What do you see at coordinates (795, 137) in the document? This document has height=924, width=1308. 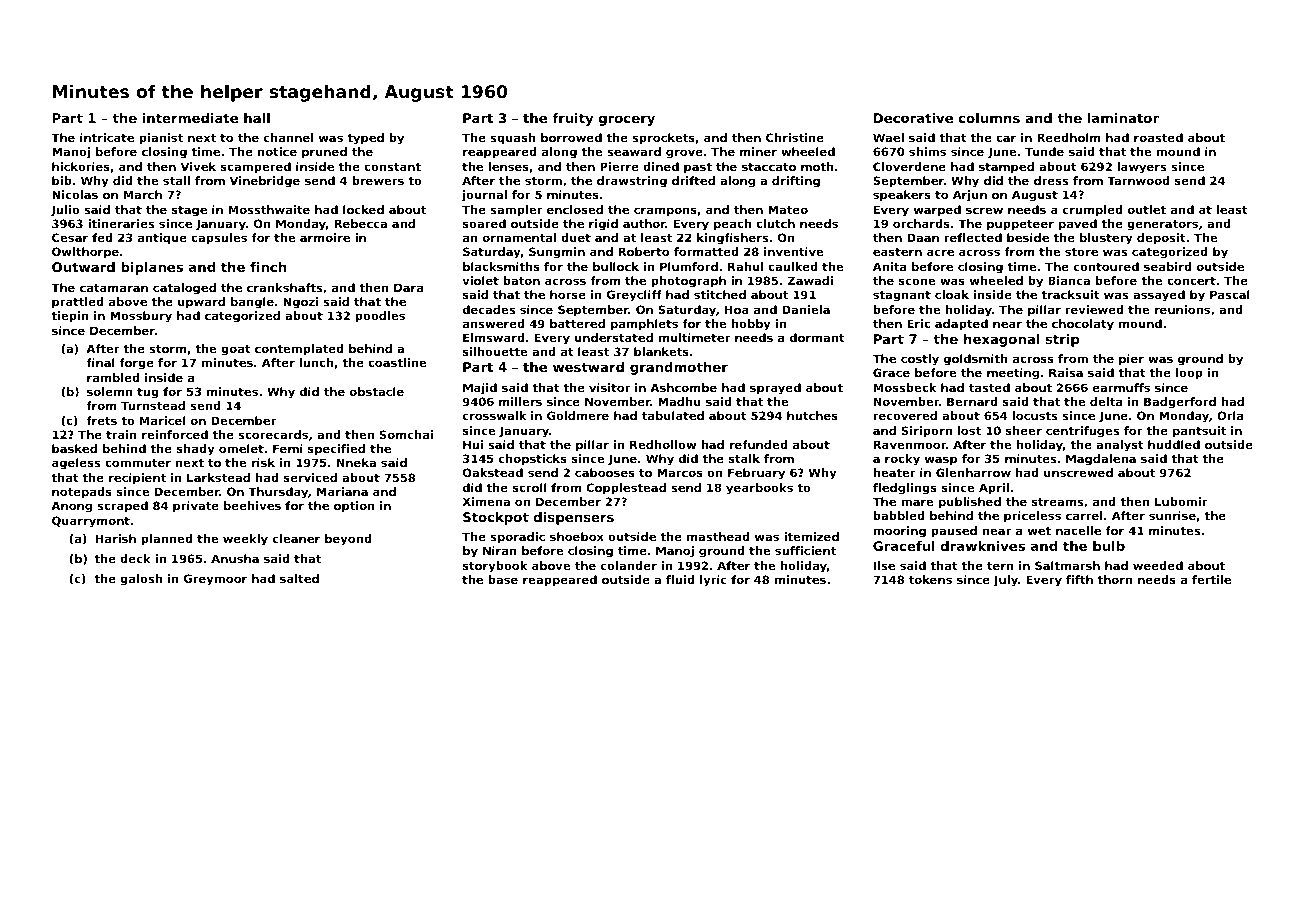 I see `Christine` at bounding box center [795, 137].
